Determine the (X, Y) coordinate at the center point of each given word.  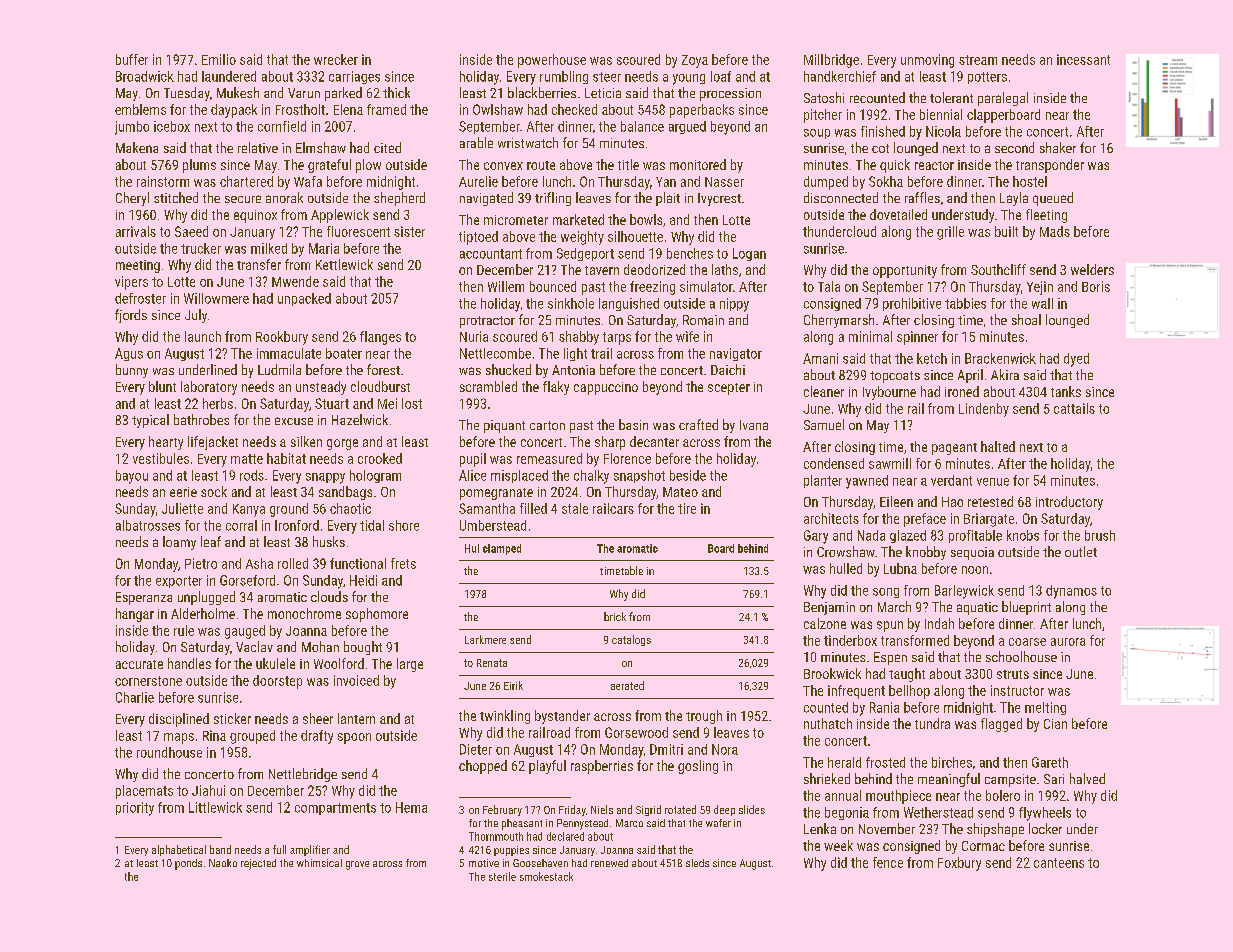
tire (687, 508)
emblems (140, 109)
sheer (318, 718)
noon (975, 570)
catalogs (631, 640)
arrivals (136, 231)
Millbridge (831, 61)
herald (844, 762)
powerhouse (552, 61)
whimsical (319, 863)
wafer (718, 823)
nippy (734, 305)
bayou (132, 477)
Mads (1055, 231)
